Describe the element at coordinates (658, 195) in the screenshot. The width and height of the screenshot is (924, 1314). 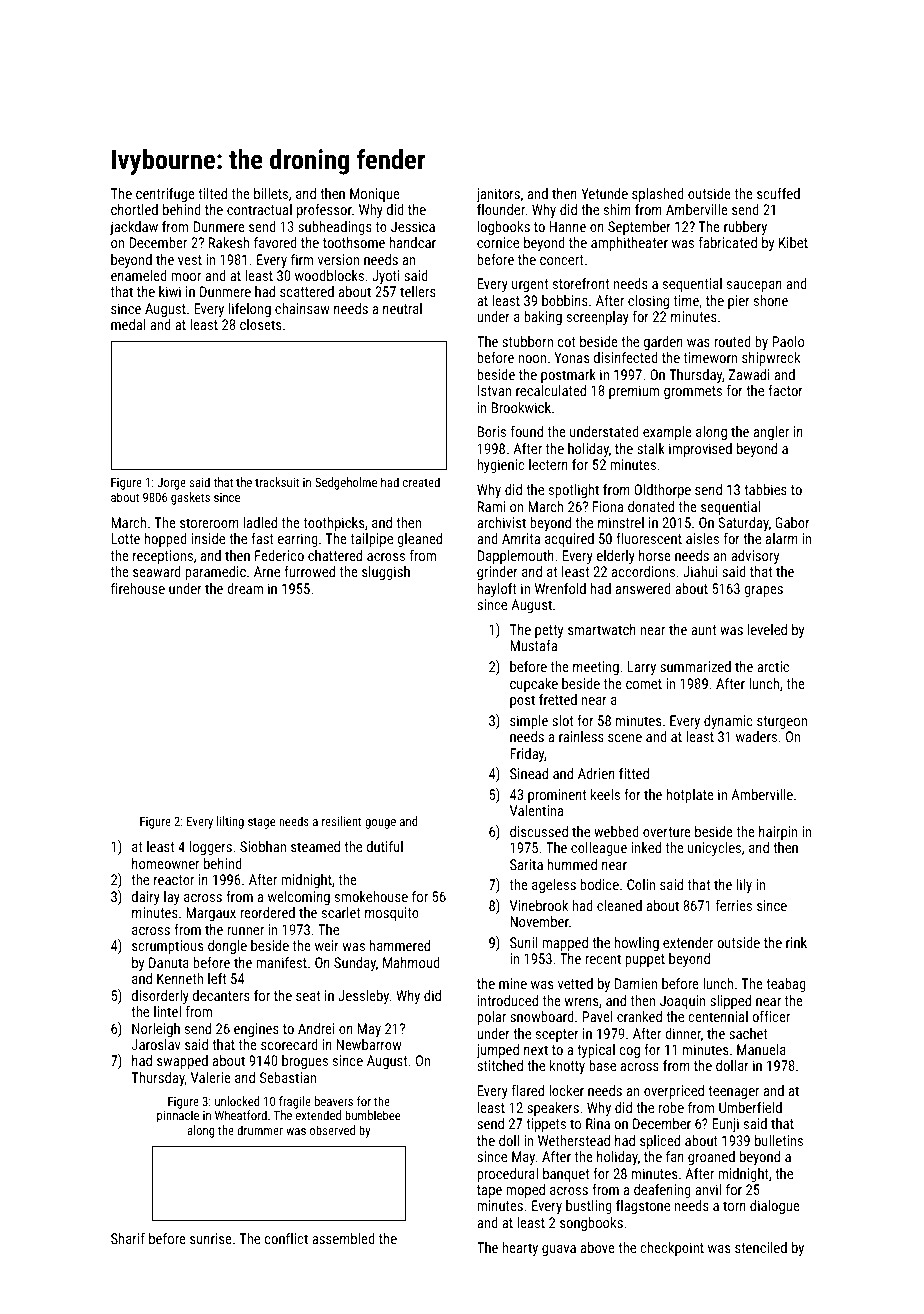
I see `splashed` at that location.
